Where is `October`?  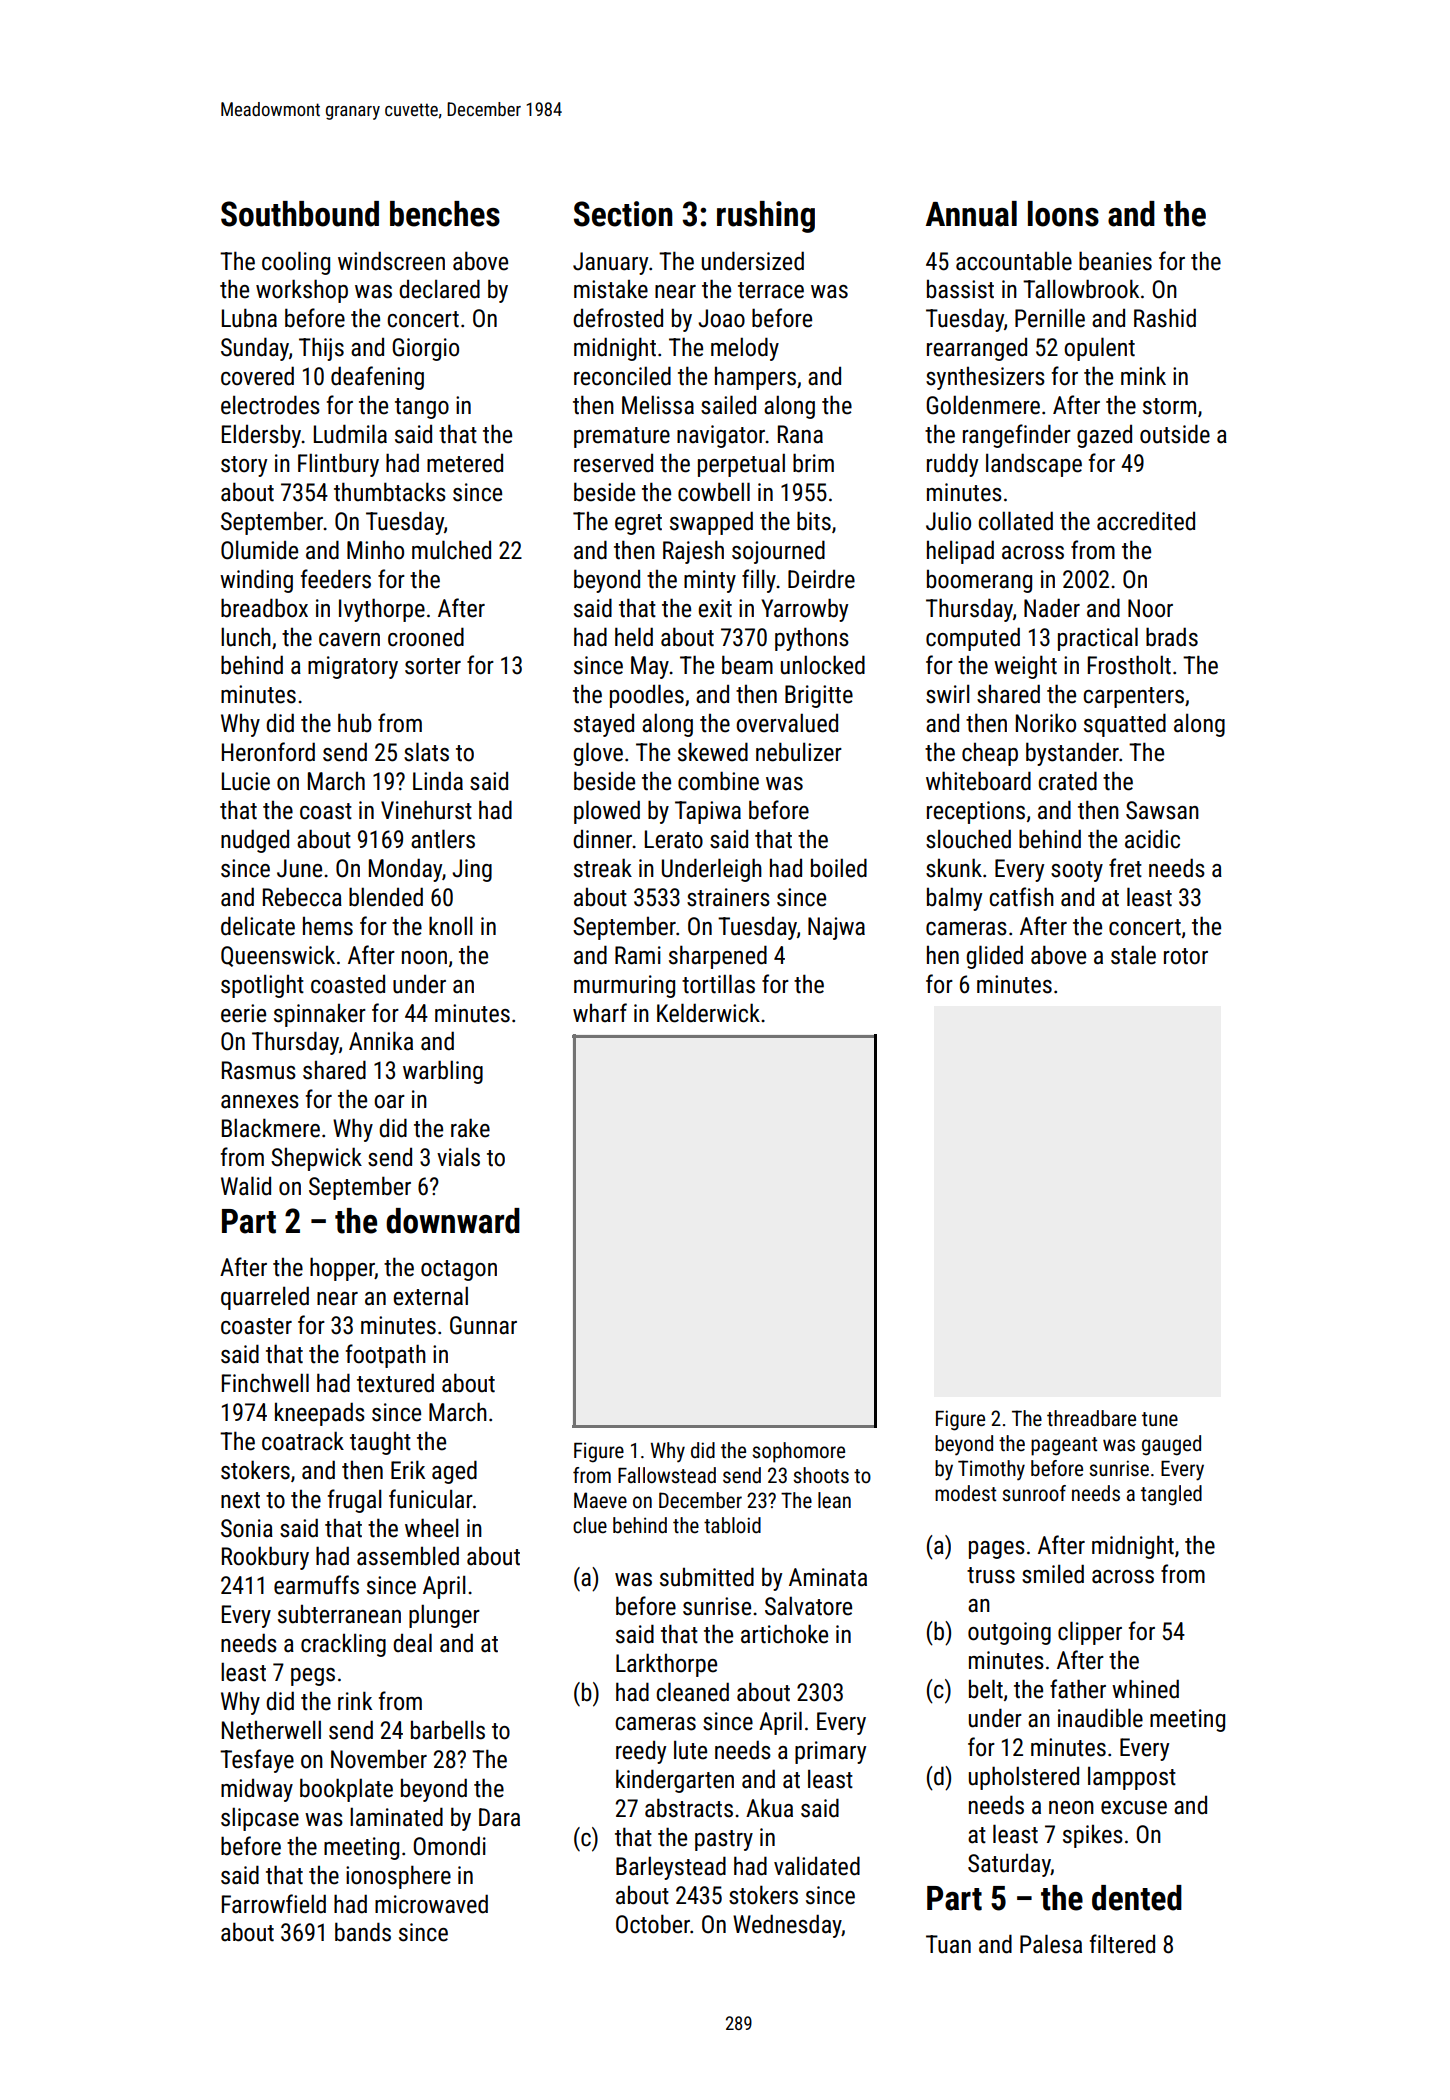
October is located at coordinates (653, 1924).
